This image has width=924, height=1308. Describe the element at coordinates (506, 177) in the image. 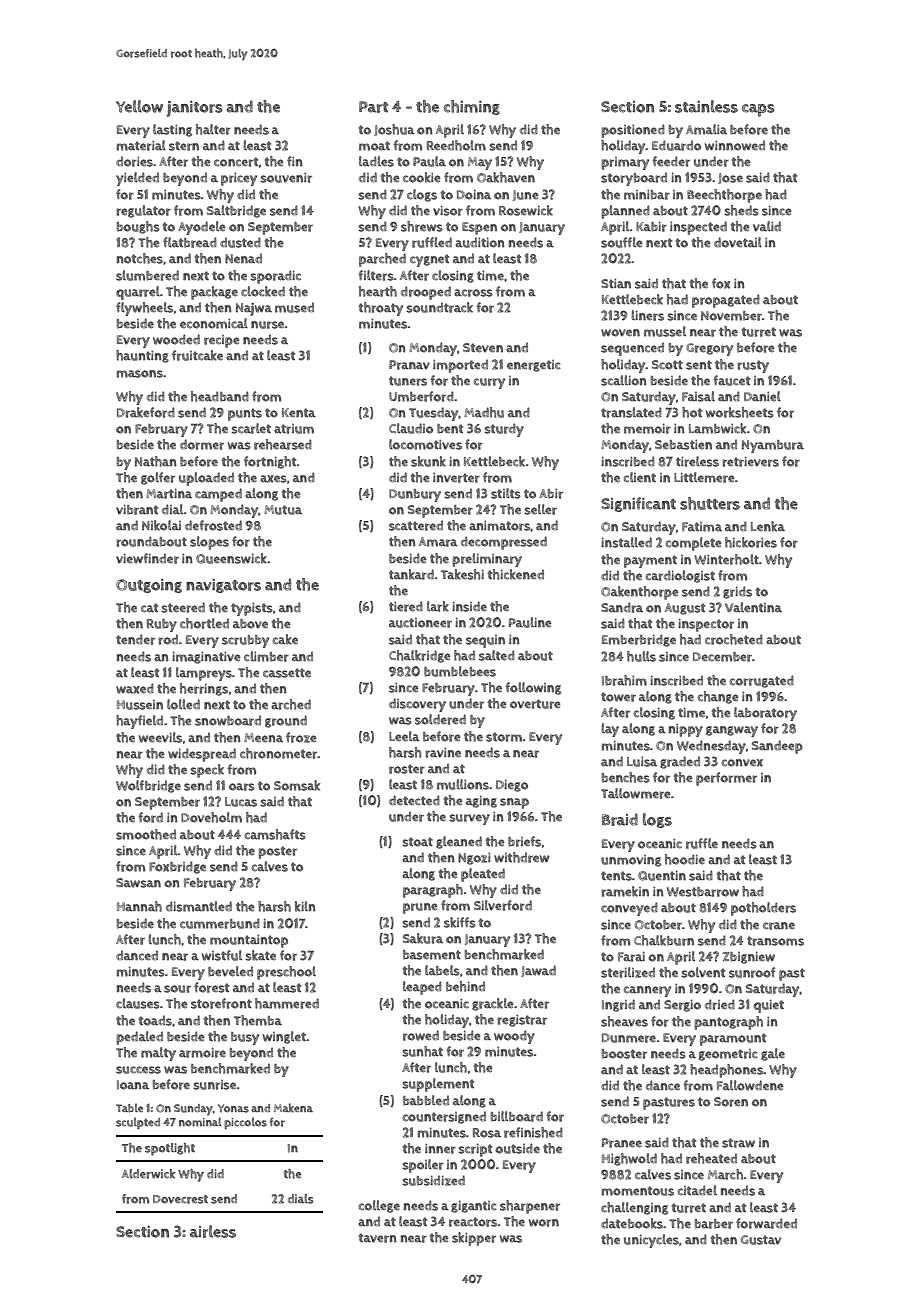

I see `Oakhaven` at that location.
